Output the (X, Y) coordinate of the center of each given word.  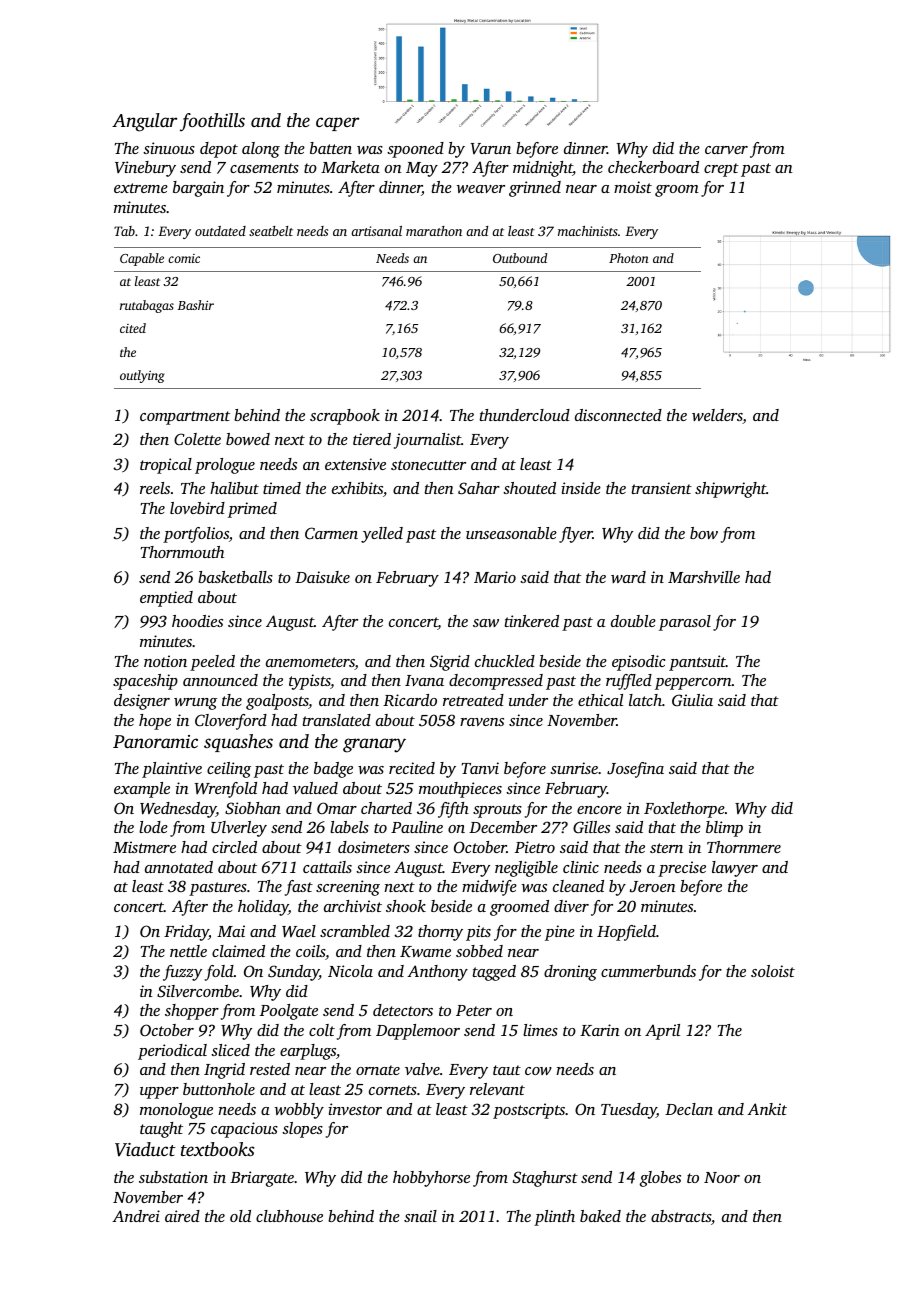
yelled (382, 535)
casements (264, 168)
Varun (491, 148)
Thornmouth (182, 552)
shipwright (730, 490)
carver (726, 150)
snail (420, 1216)
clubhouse (289, 1216)
